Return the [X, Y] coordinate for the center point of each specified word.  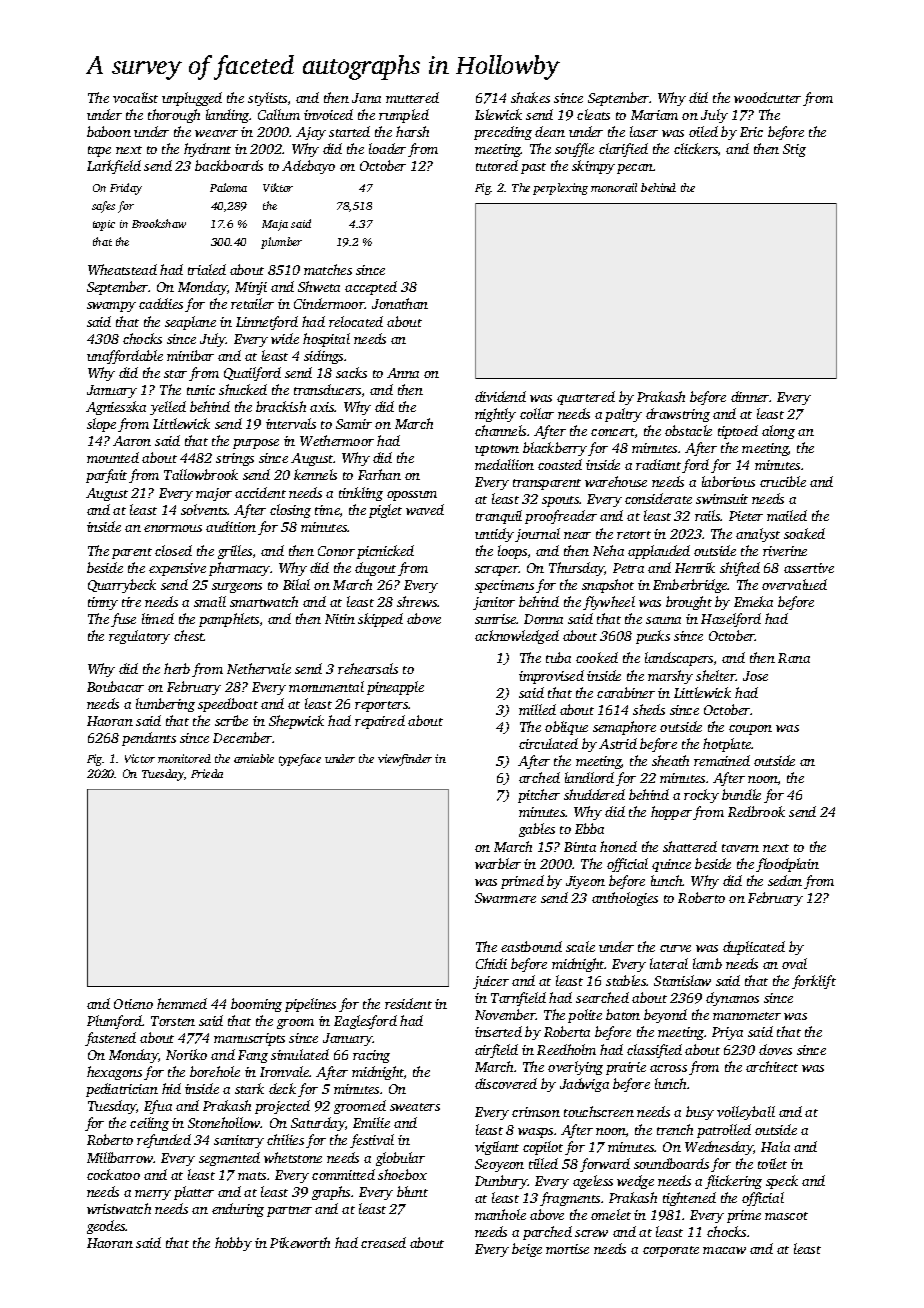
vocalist [135, 97]
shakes [530, 97]
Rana [794, 658]
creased [383, 1242]
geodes [106, 1227]
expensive [177, 569]
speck [782, 1182]
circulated [548, 743]
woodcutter [767, 97]
